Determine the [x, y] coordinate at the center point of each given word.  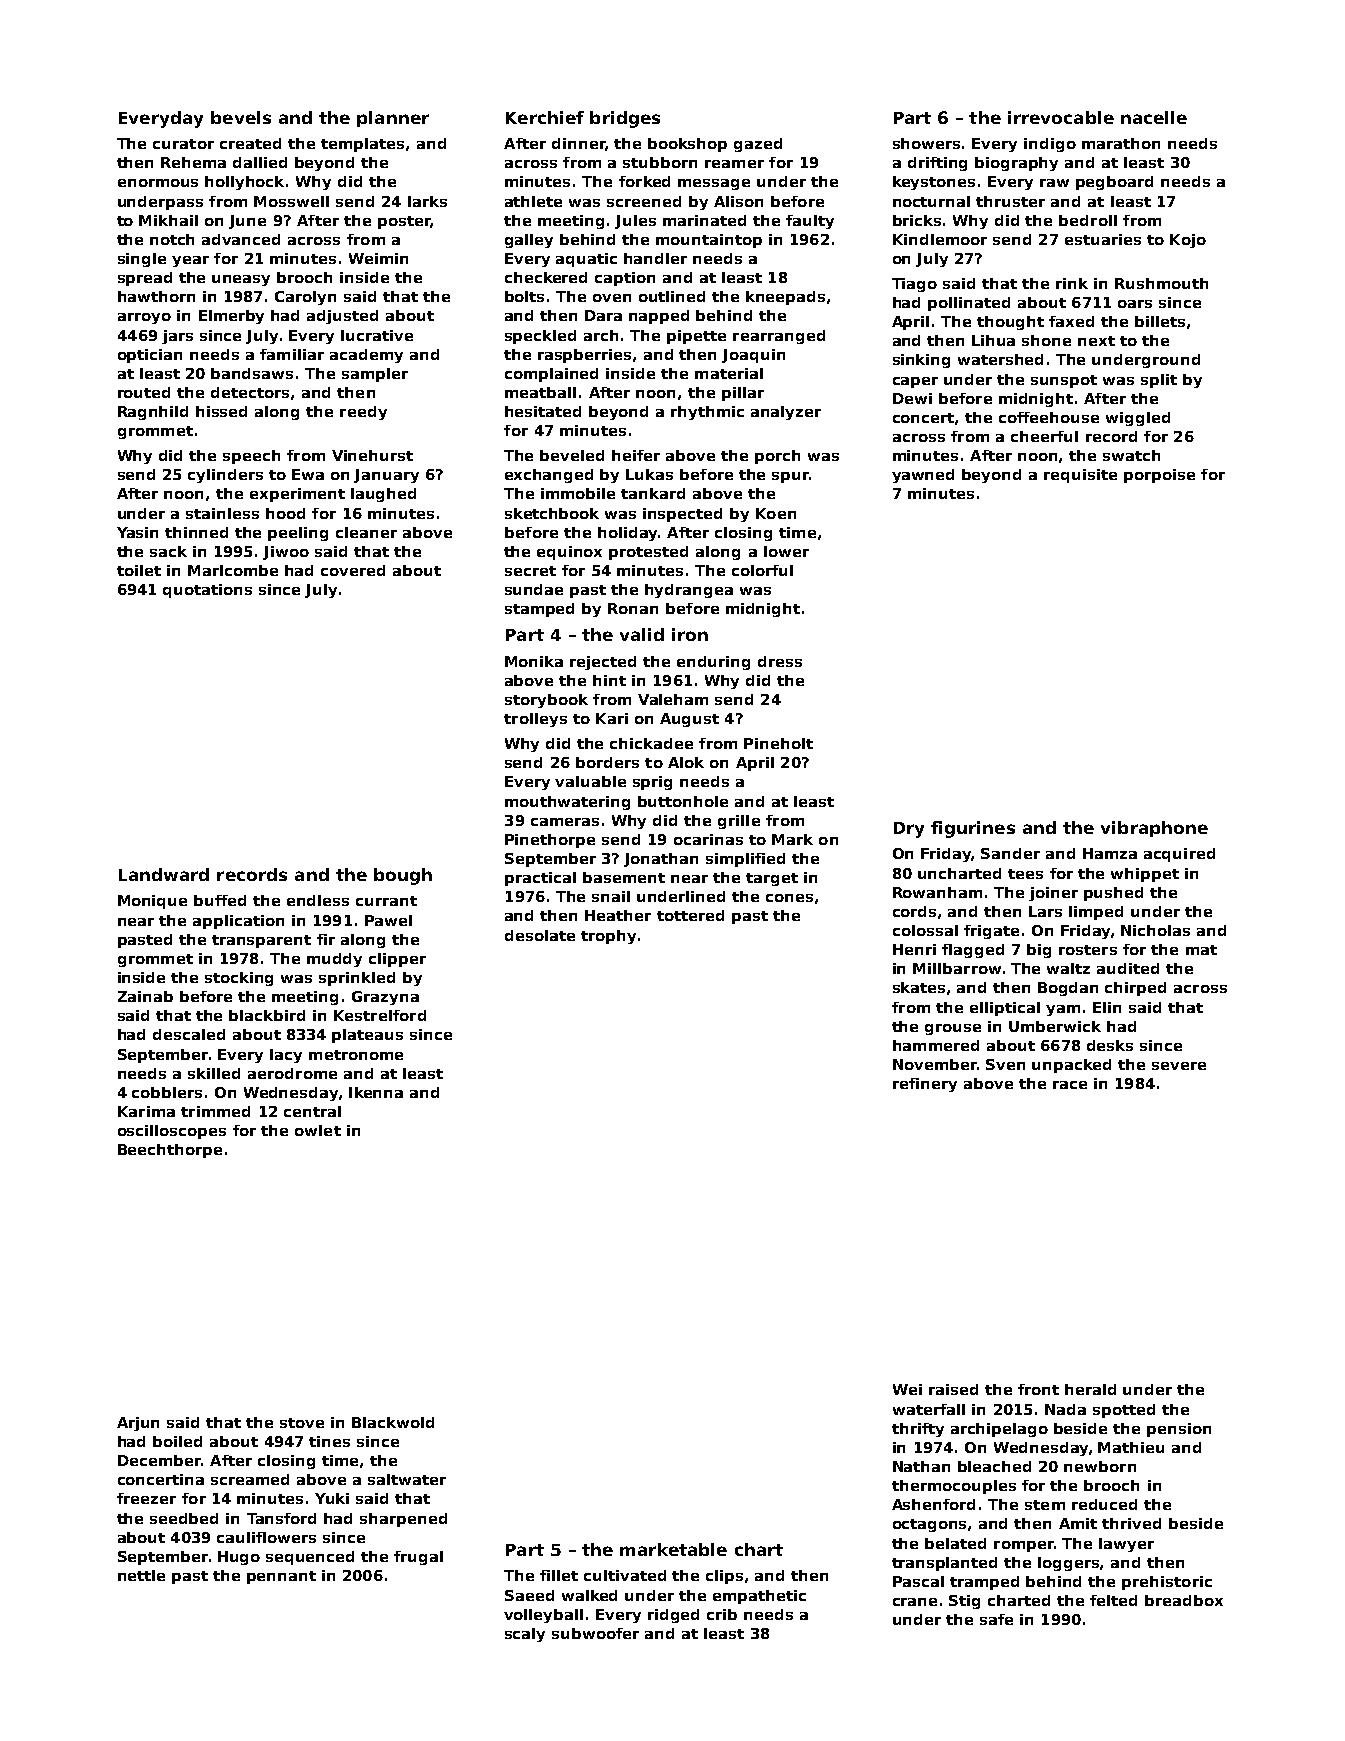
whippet [1145, 875]
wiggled [1138, 419]
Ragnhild [153, 413]
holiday [627, 534]
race [1070, 1085]
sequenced [310, 1558]
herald [1090, 1389]
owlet [318, 1130]
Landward [164, 874]
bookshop [687, 145]
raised [953, 1389]
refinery [925, 1085]
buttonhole [683, 801]
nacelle [1154, 117]
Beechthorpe [170, 1151]
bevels [241, 117]
